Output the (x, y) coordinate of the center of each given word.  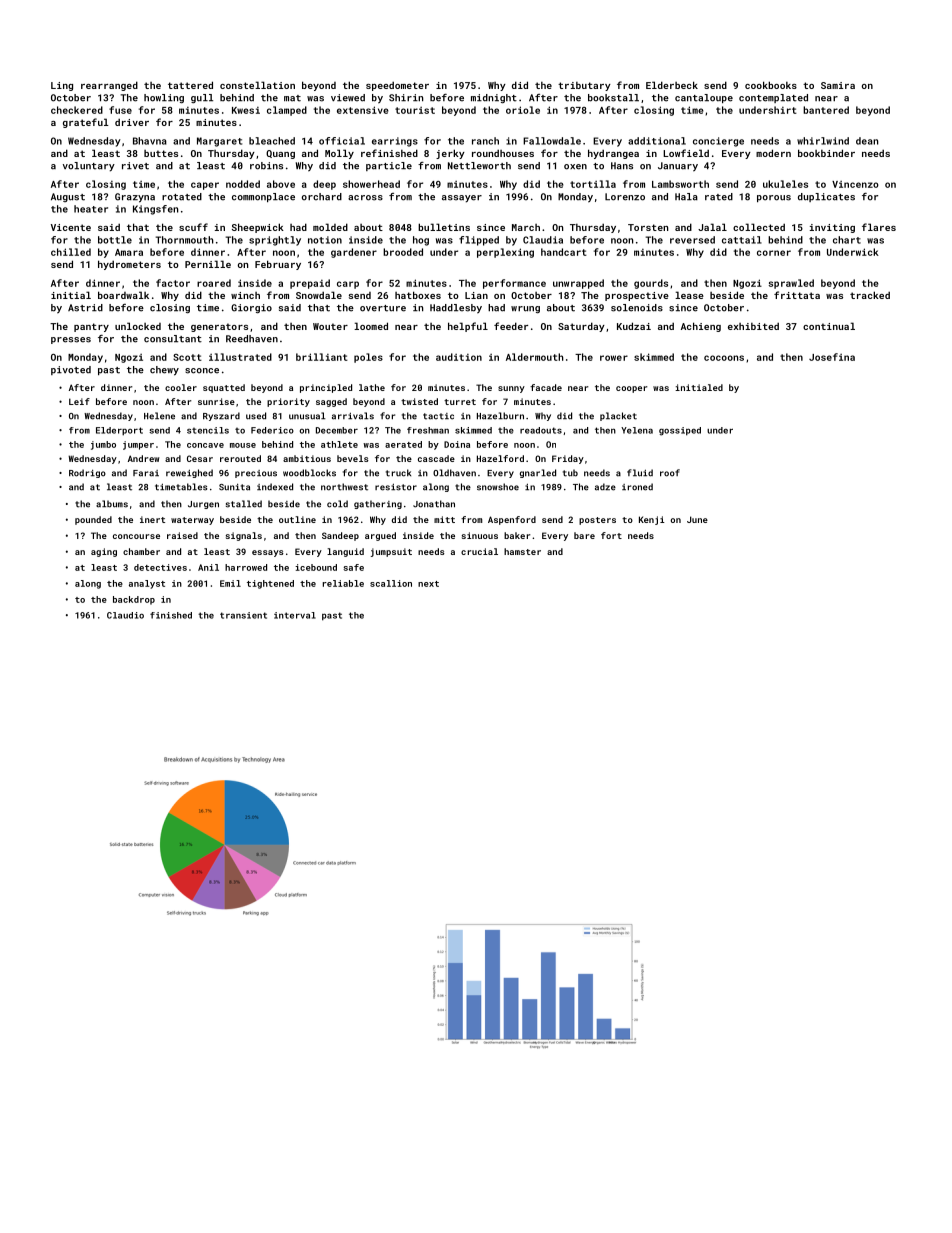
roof (670, 473)
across (365, 198)
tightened (270, 584)
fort (611, 535)
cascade (436, 458)
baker (517, 535)
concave (205, 445)
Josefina (832, 357)
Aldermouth (535, 357)
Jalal (712, 227)
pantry (91, 327)
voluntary (89, 167)
